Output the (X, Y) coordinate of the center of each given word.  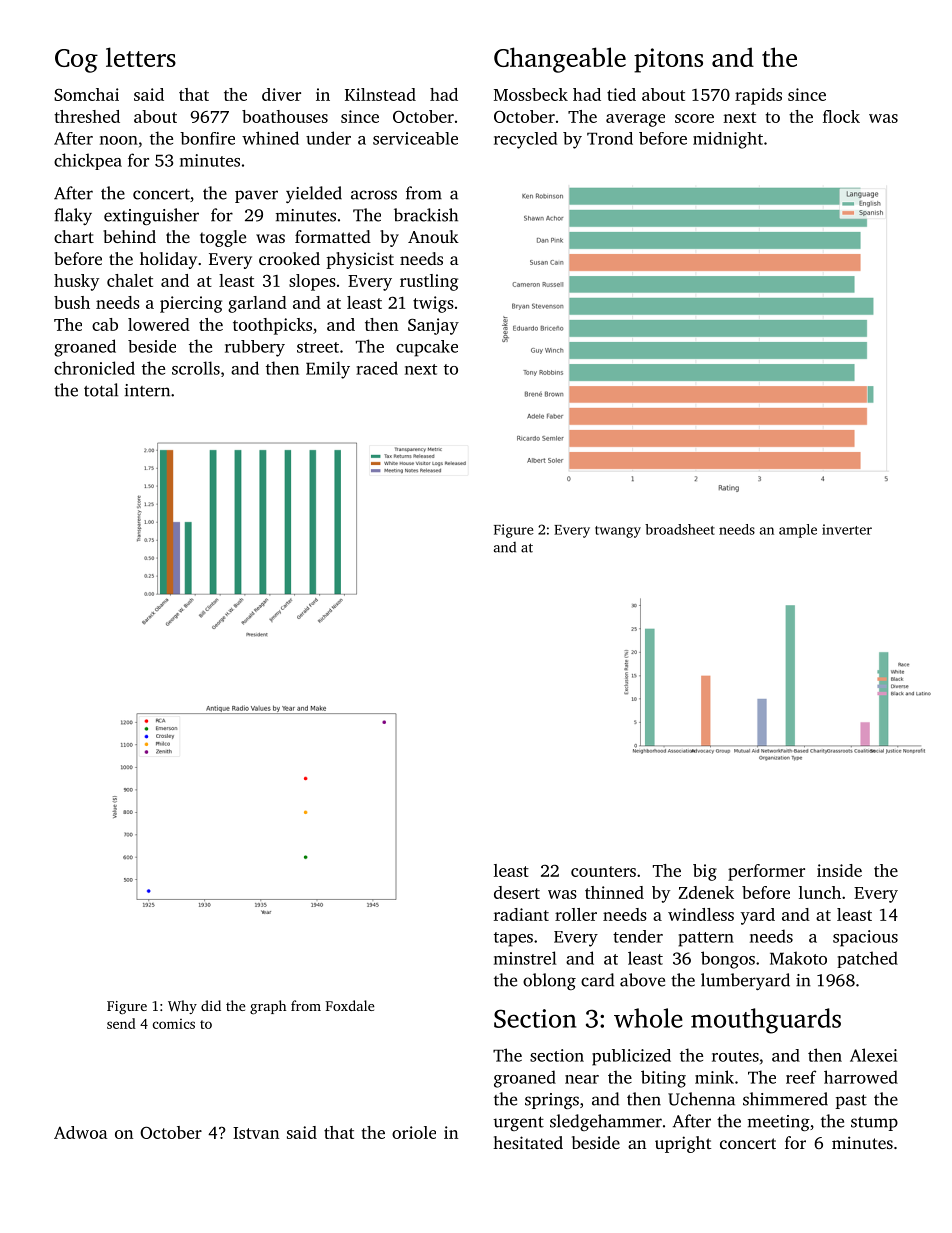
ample (798, 531)
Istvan (256, 1133)
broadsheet (680, 529)
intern (147, 390)
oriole (414, 1132)
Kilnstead (380, 94)
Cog (76, 61)
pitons (668, 60)
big (705, 872)
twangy (618, 532)
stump (874, 1124)
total (101, 390)
